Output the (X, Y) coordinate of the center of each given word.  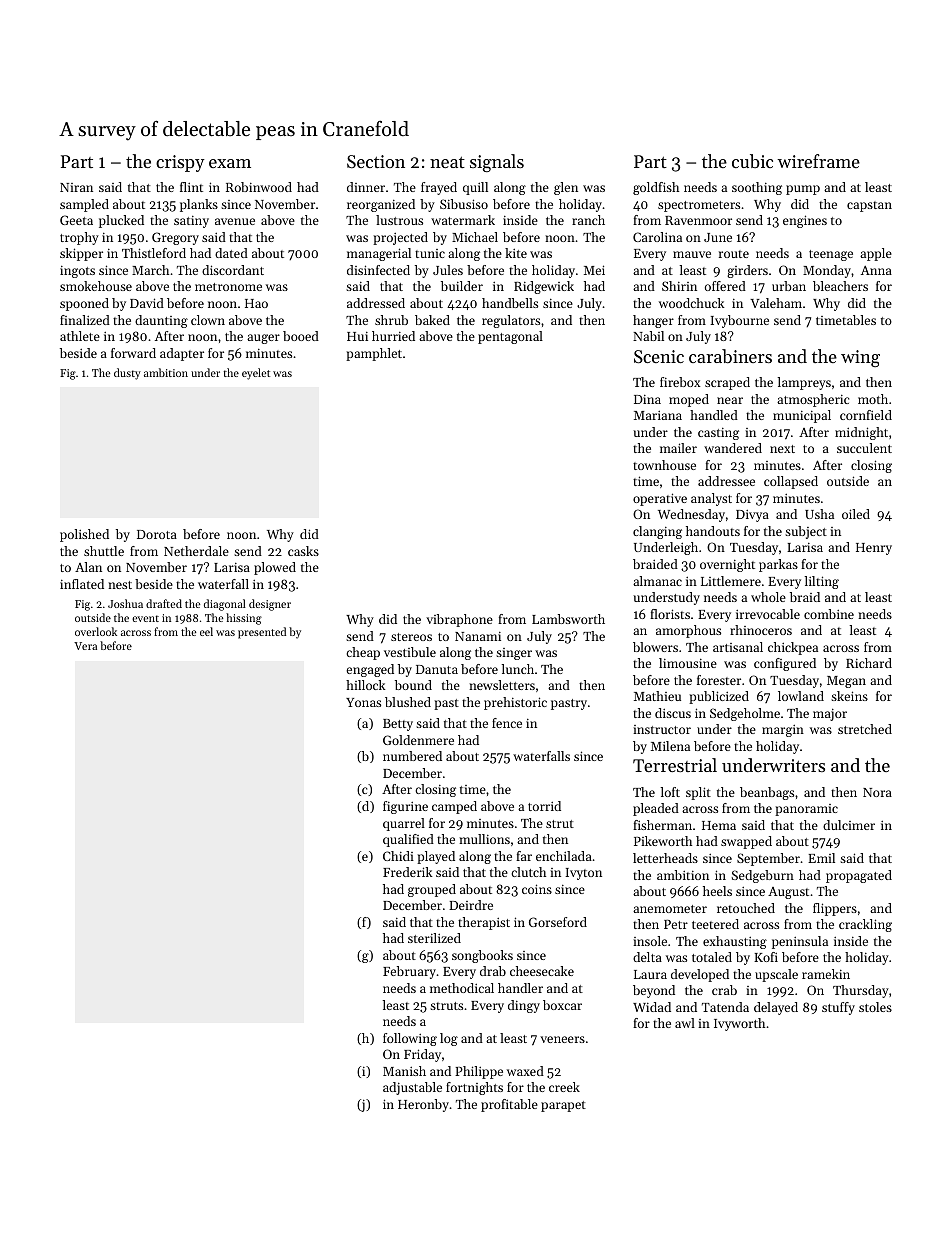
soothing (757, 188)
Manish (404, 1071)
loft (670, 792)
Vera (85, 646)
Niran (76, 187)
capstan (869, 206)
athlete (80, 336)
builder (462, 286)
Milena (670, 746)
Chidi (398, 856)
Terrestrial (675, 765)
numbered (412, 756)
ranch (588, 220)
